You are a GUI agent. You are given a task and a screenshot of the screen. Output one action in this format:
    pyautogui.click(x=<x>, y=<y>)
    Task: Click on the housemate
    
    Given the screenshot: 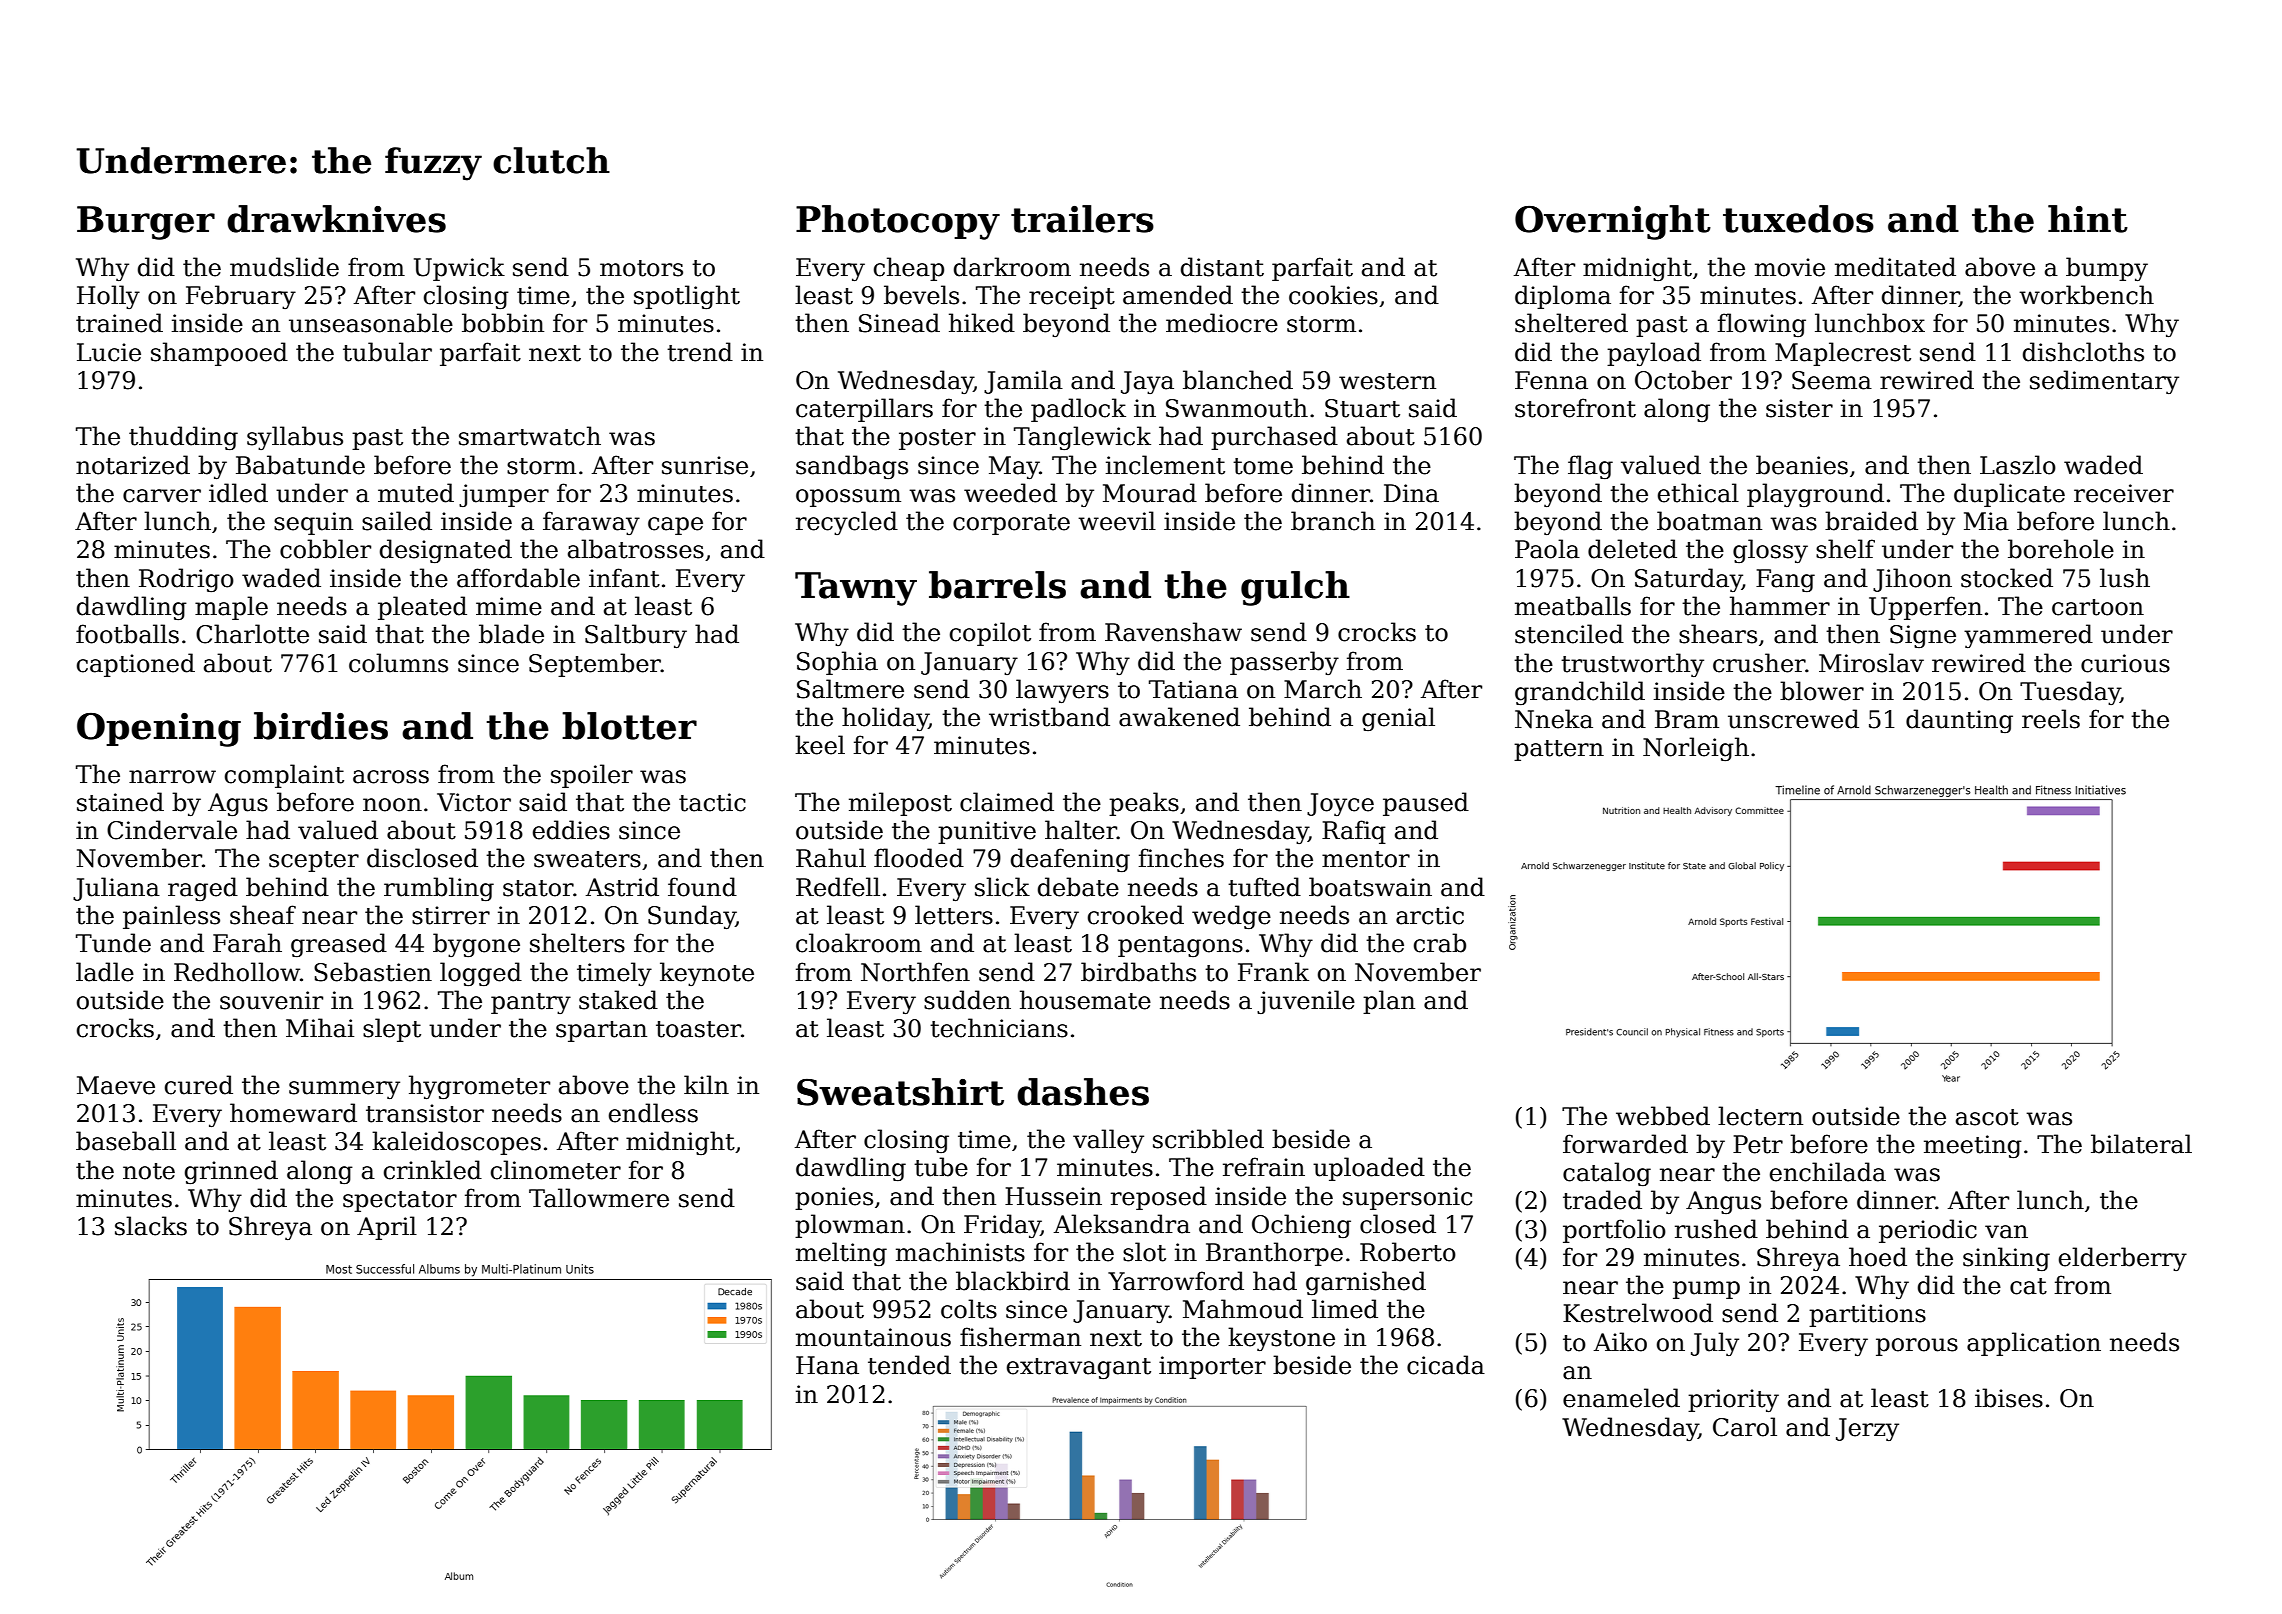 What is the action you would take?
    pyautogui.click(x=1085, y=1000)
